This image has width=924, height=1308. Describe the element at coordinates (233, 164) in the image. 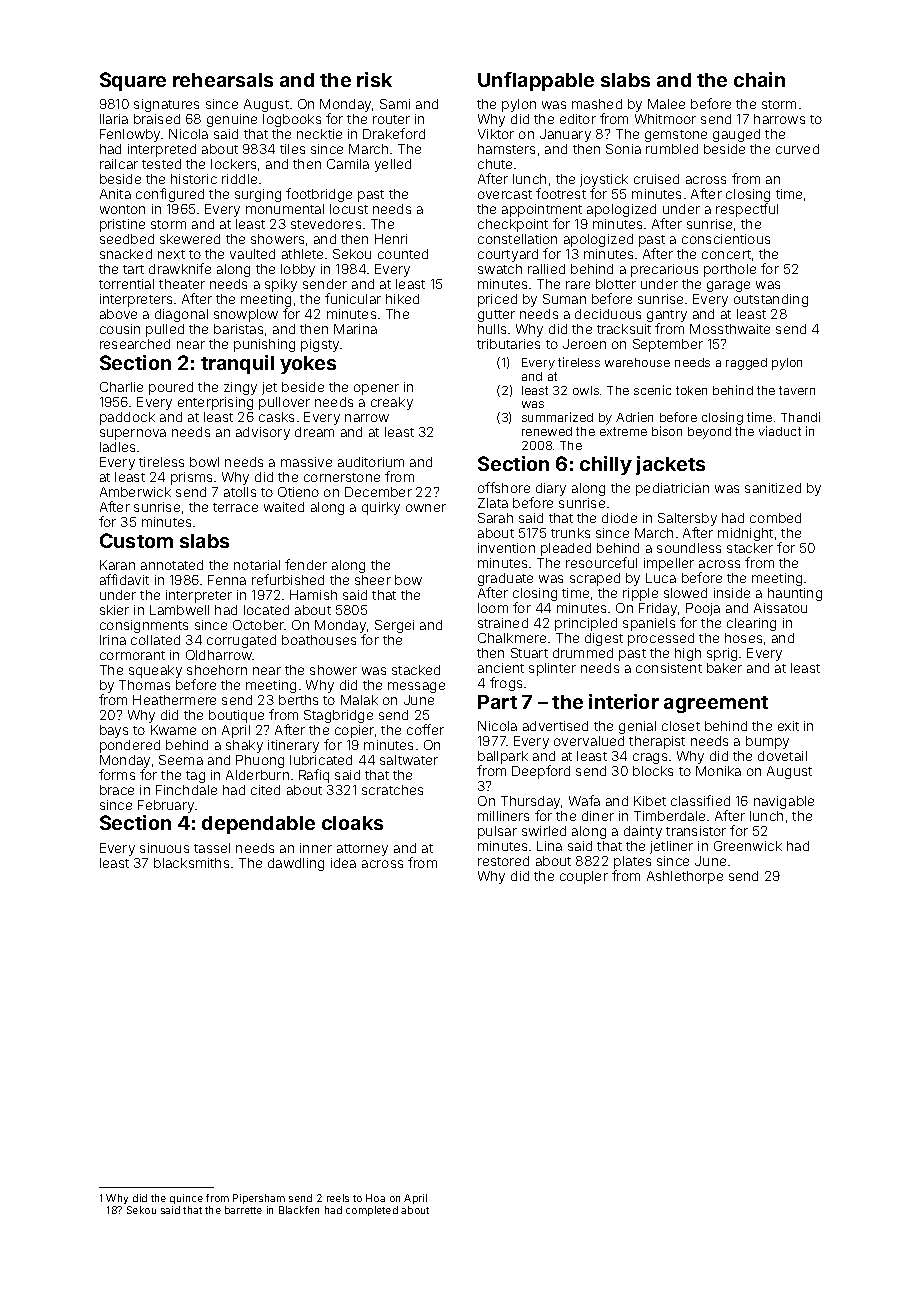

I see `lockers` at that location.
